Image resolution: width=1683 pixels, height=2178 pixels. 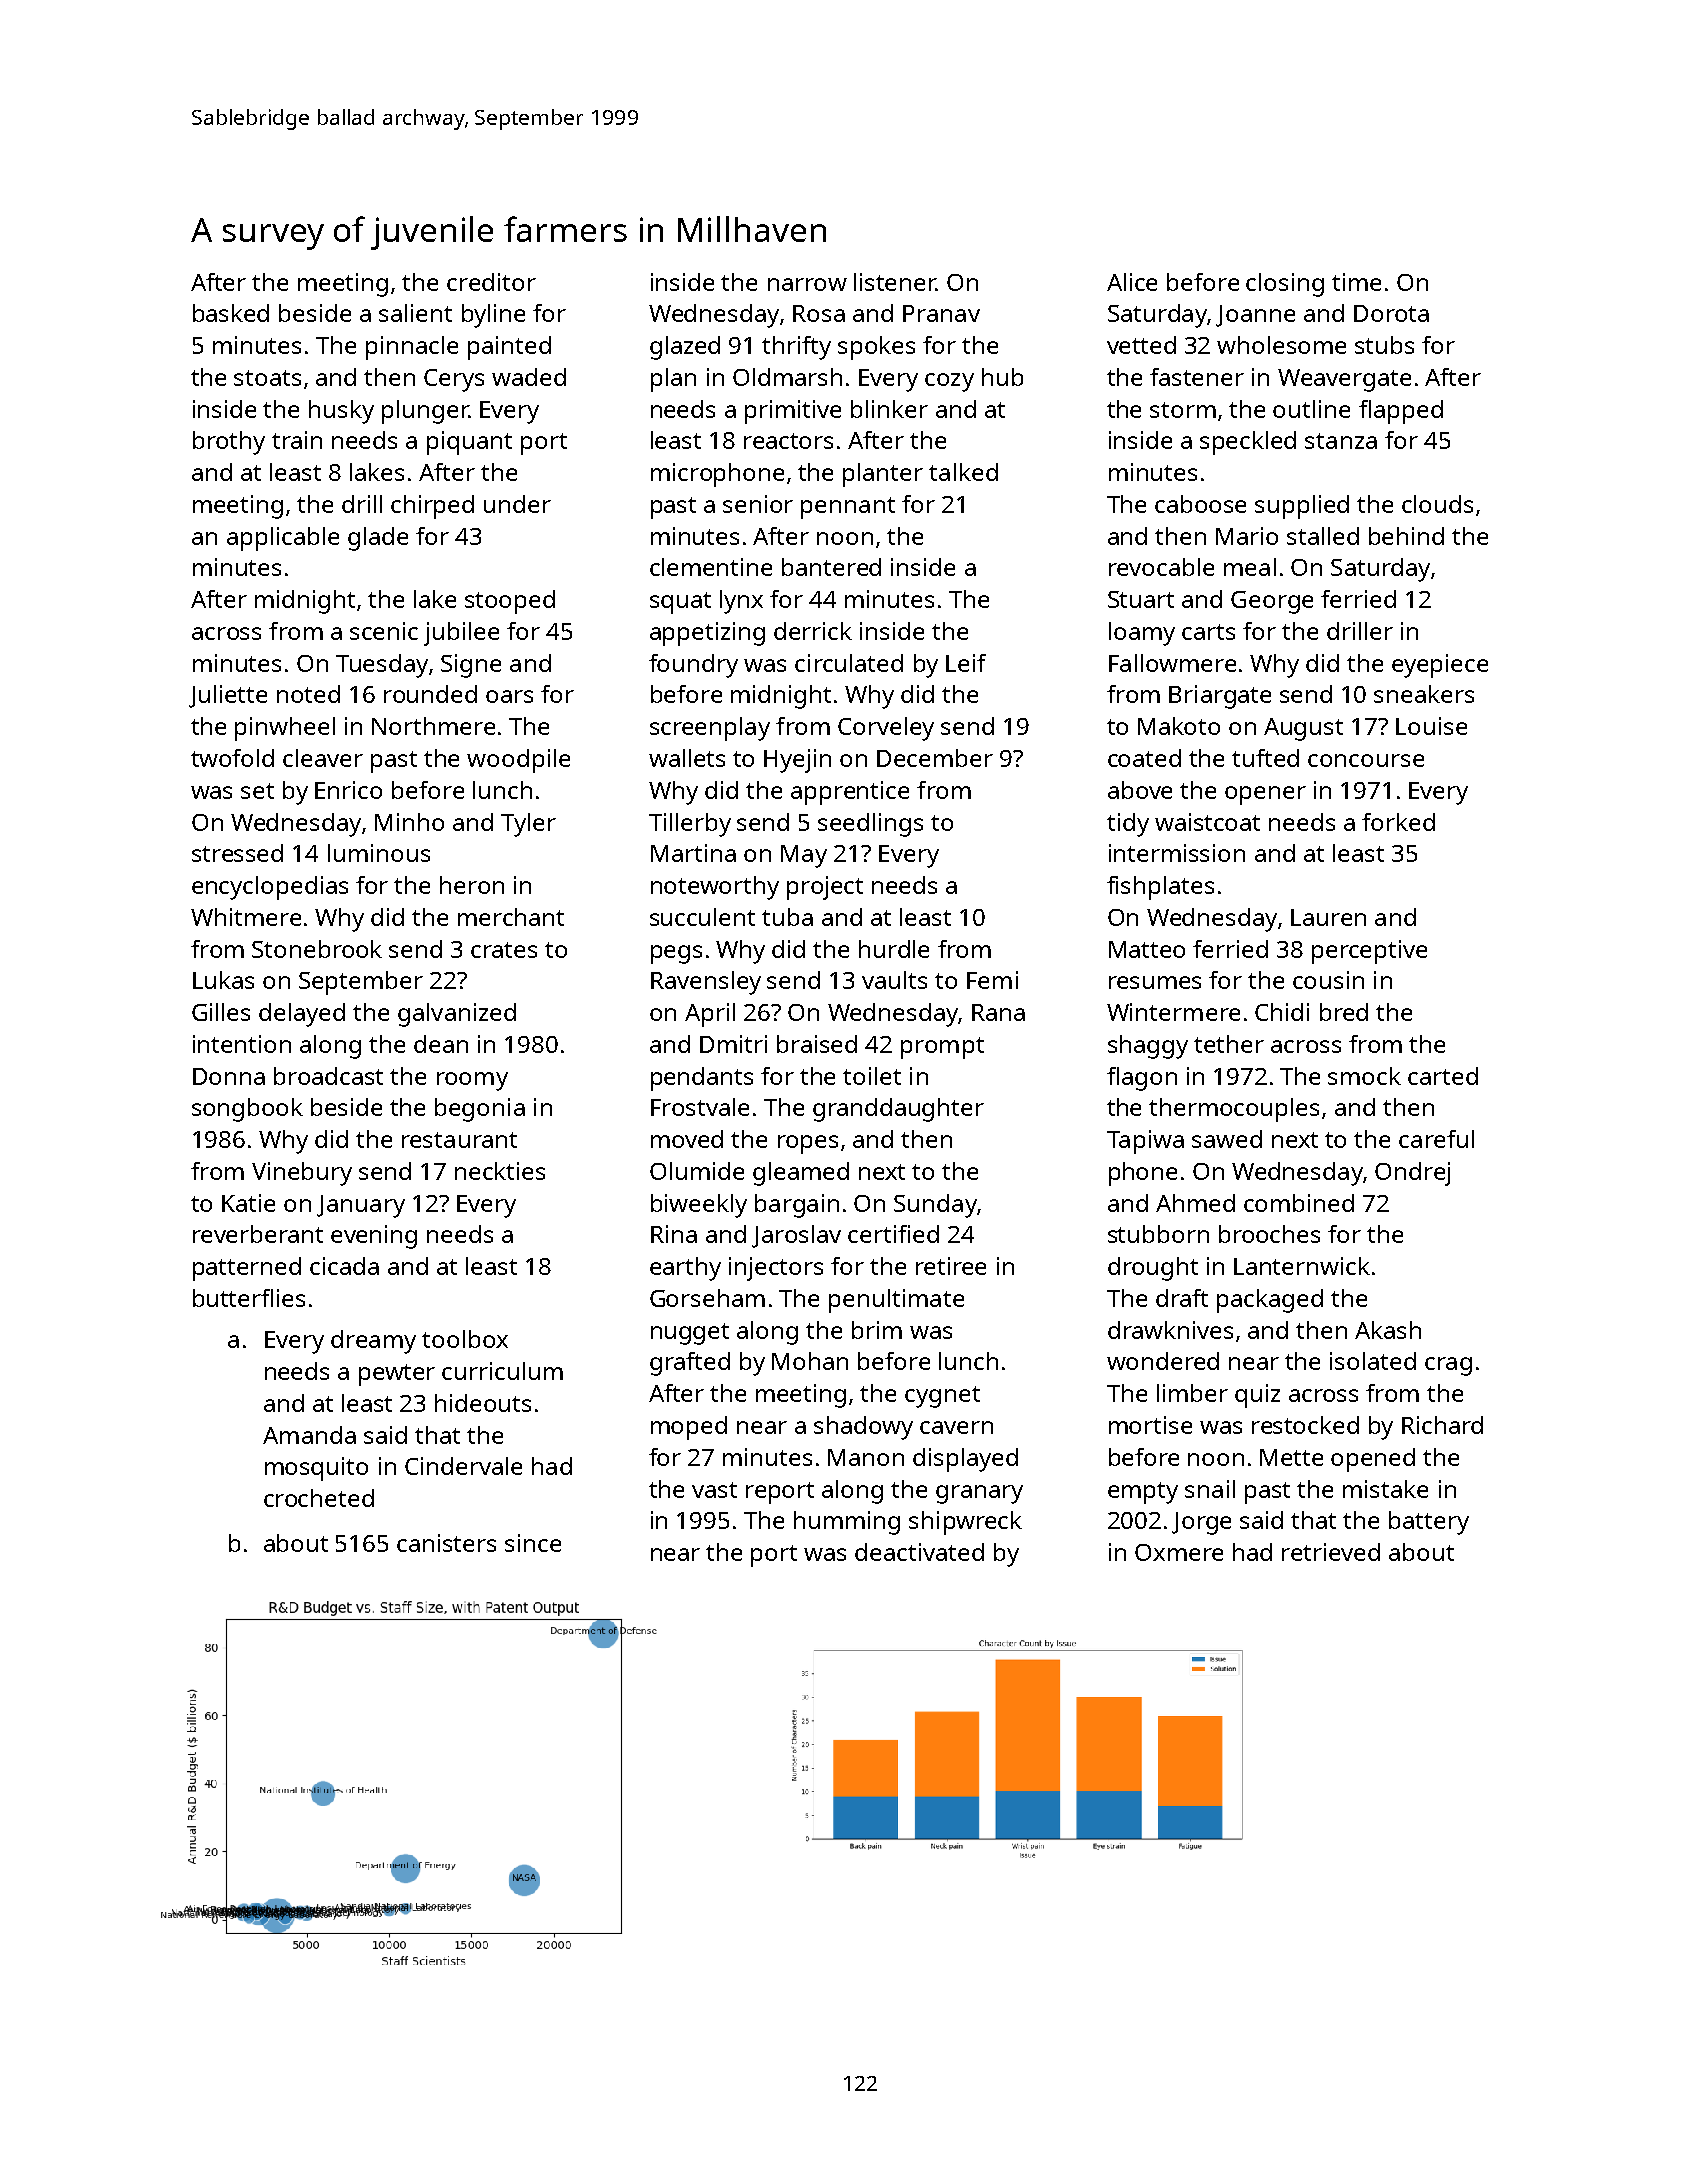 What do you see at coordinates (248, 1203) in the screenshot?
I see `Katie` at bounding box center [248, 1203].
